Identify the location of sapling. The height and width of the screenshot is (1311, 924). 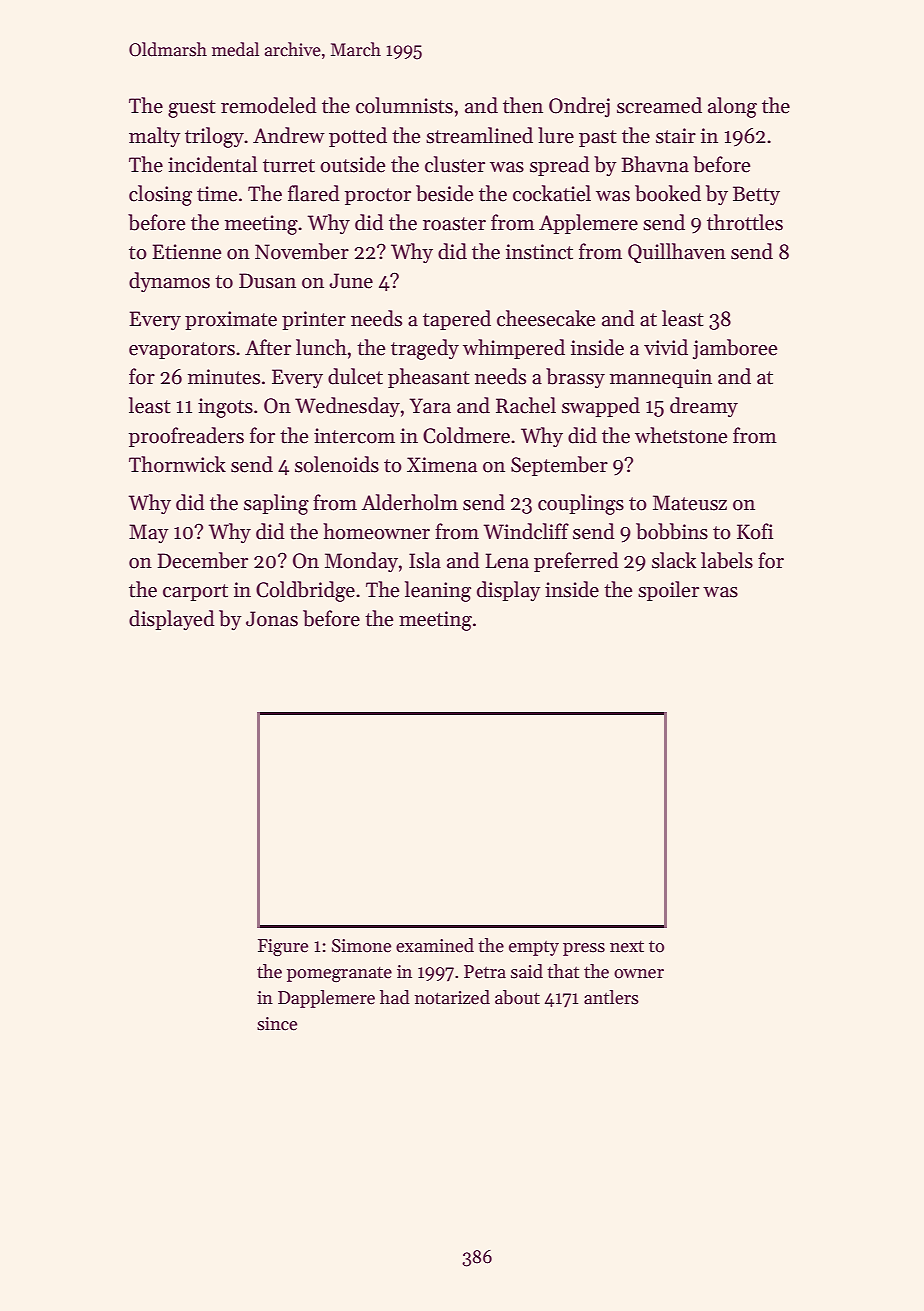
(276, 504).
